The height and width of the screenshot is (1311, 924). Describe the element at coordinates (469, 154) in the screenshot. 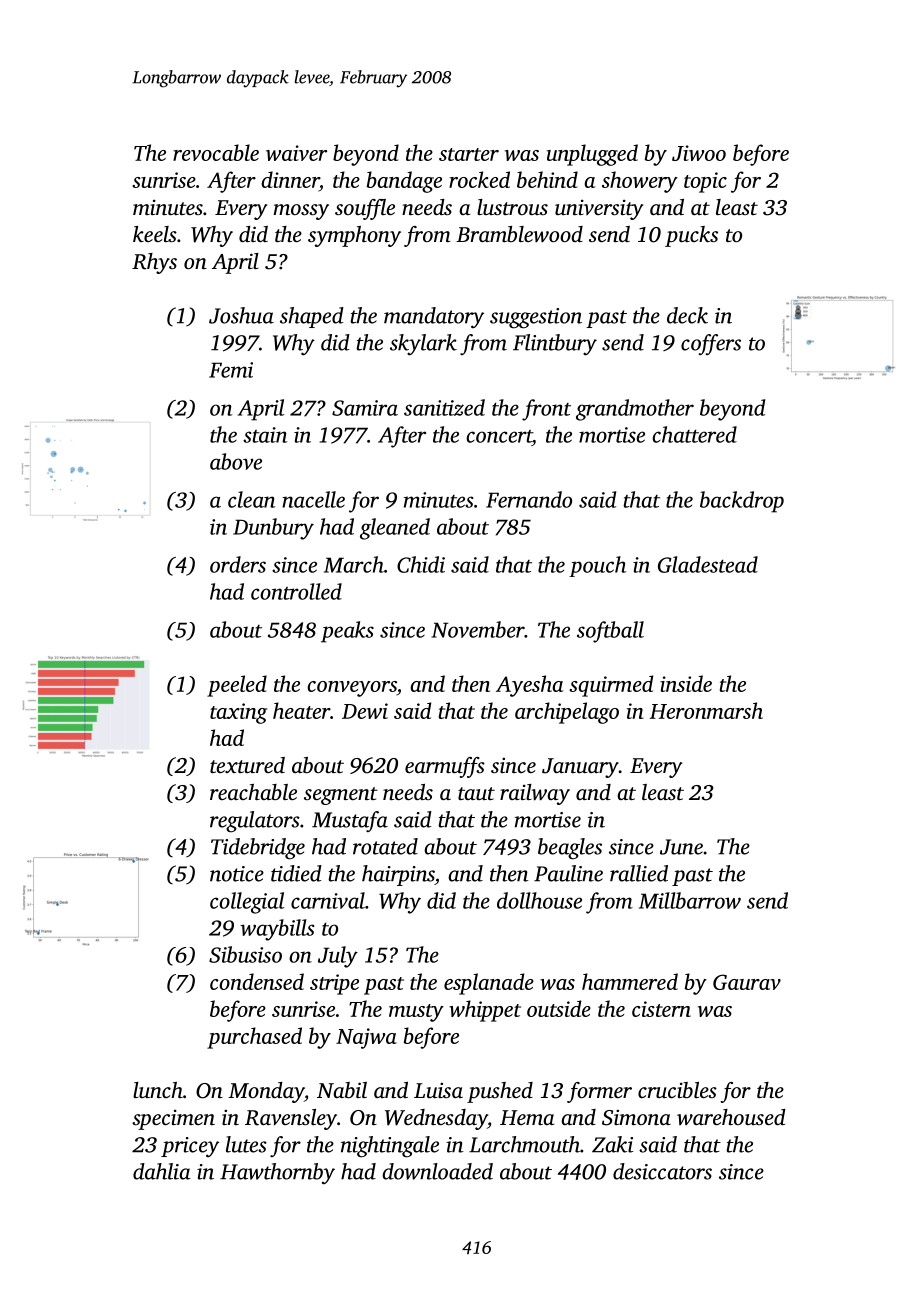

I see `starter` at that location.
